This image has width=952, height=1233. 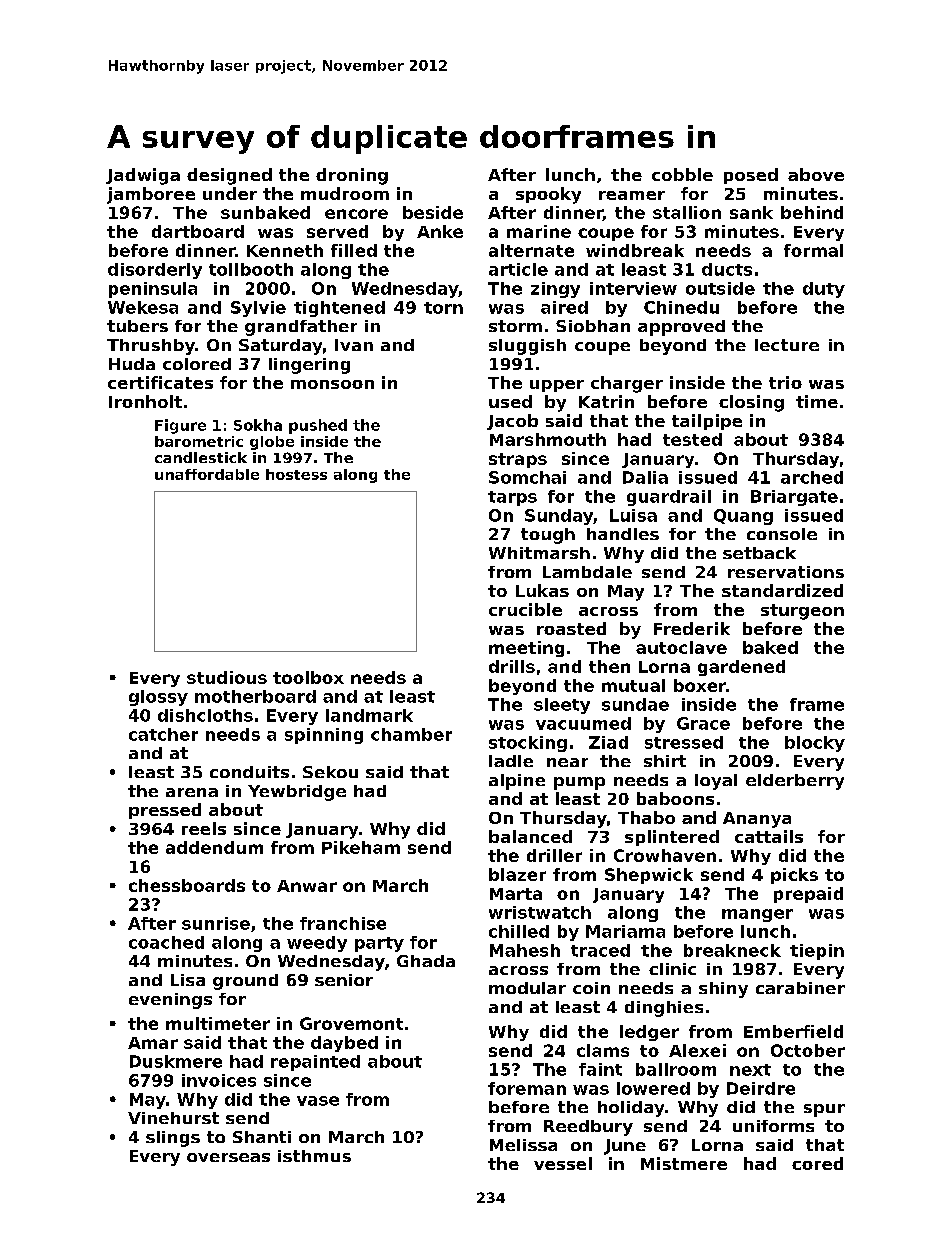 I want to click on Jadwiga, so click(x=143, y=176).
